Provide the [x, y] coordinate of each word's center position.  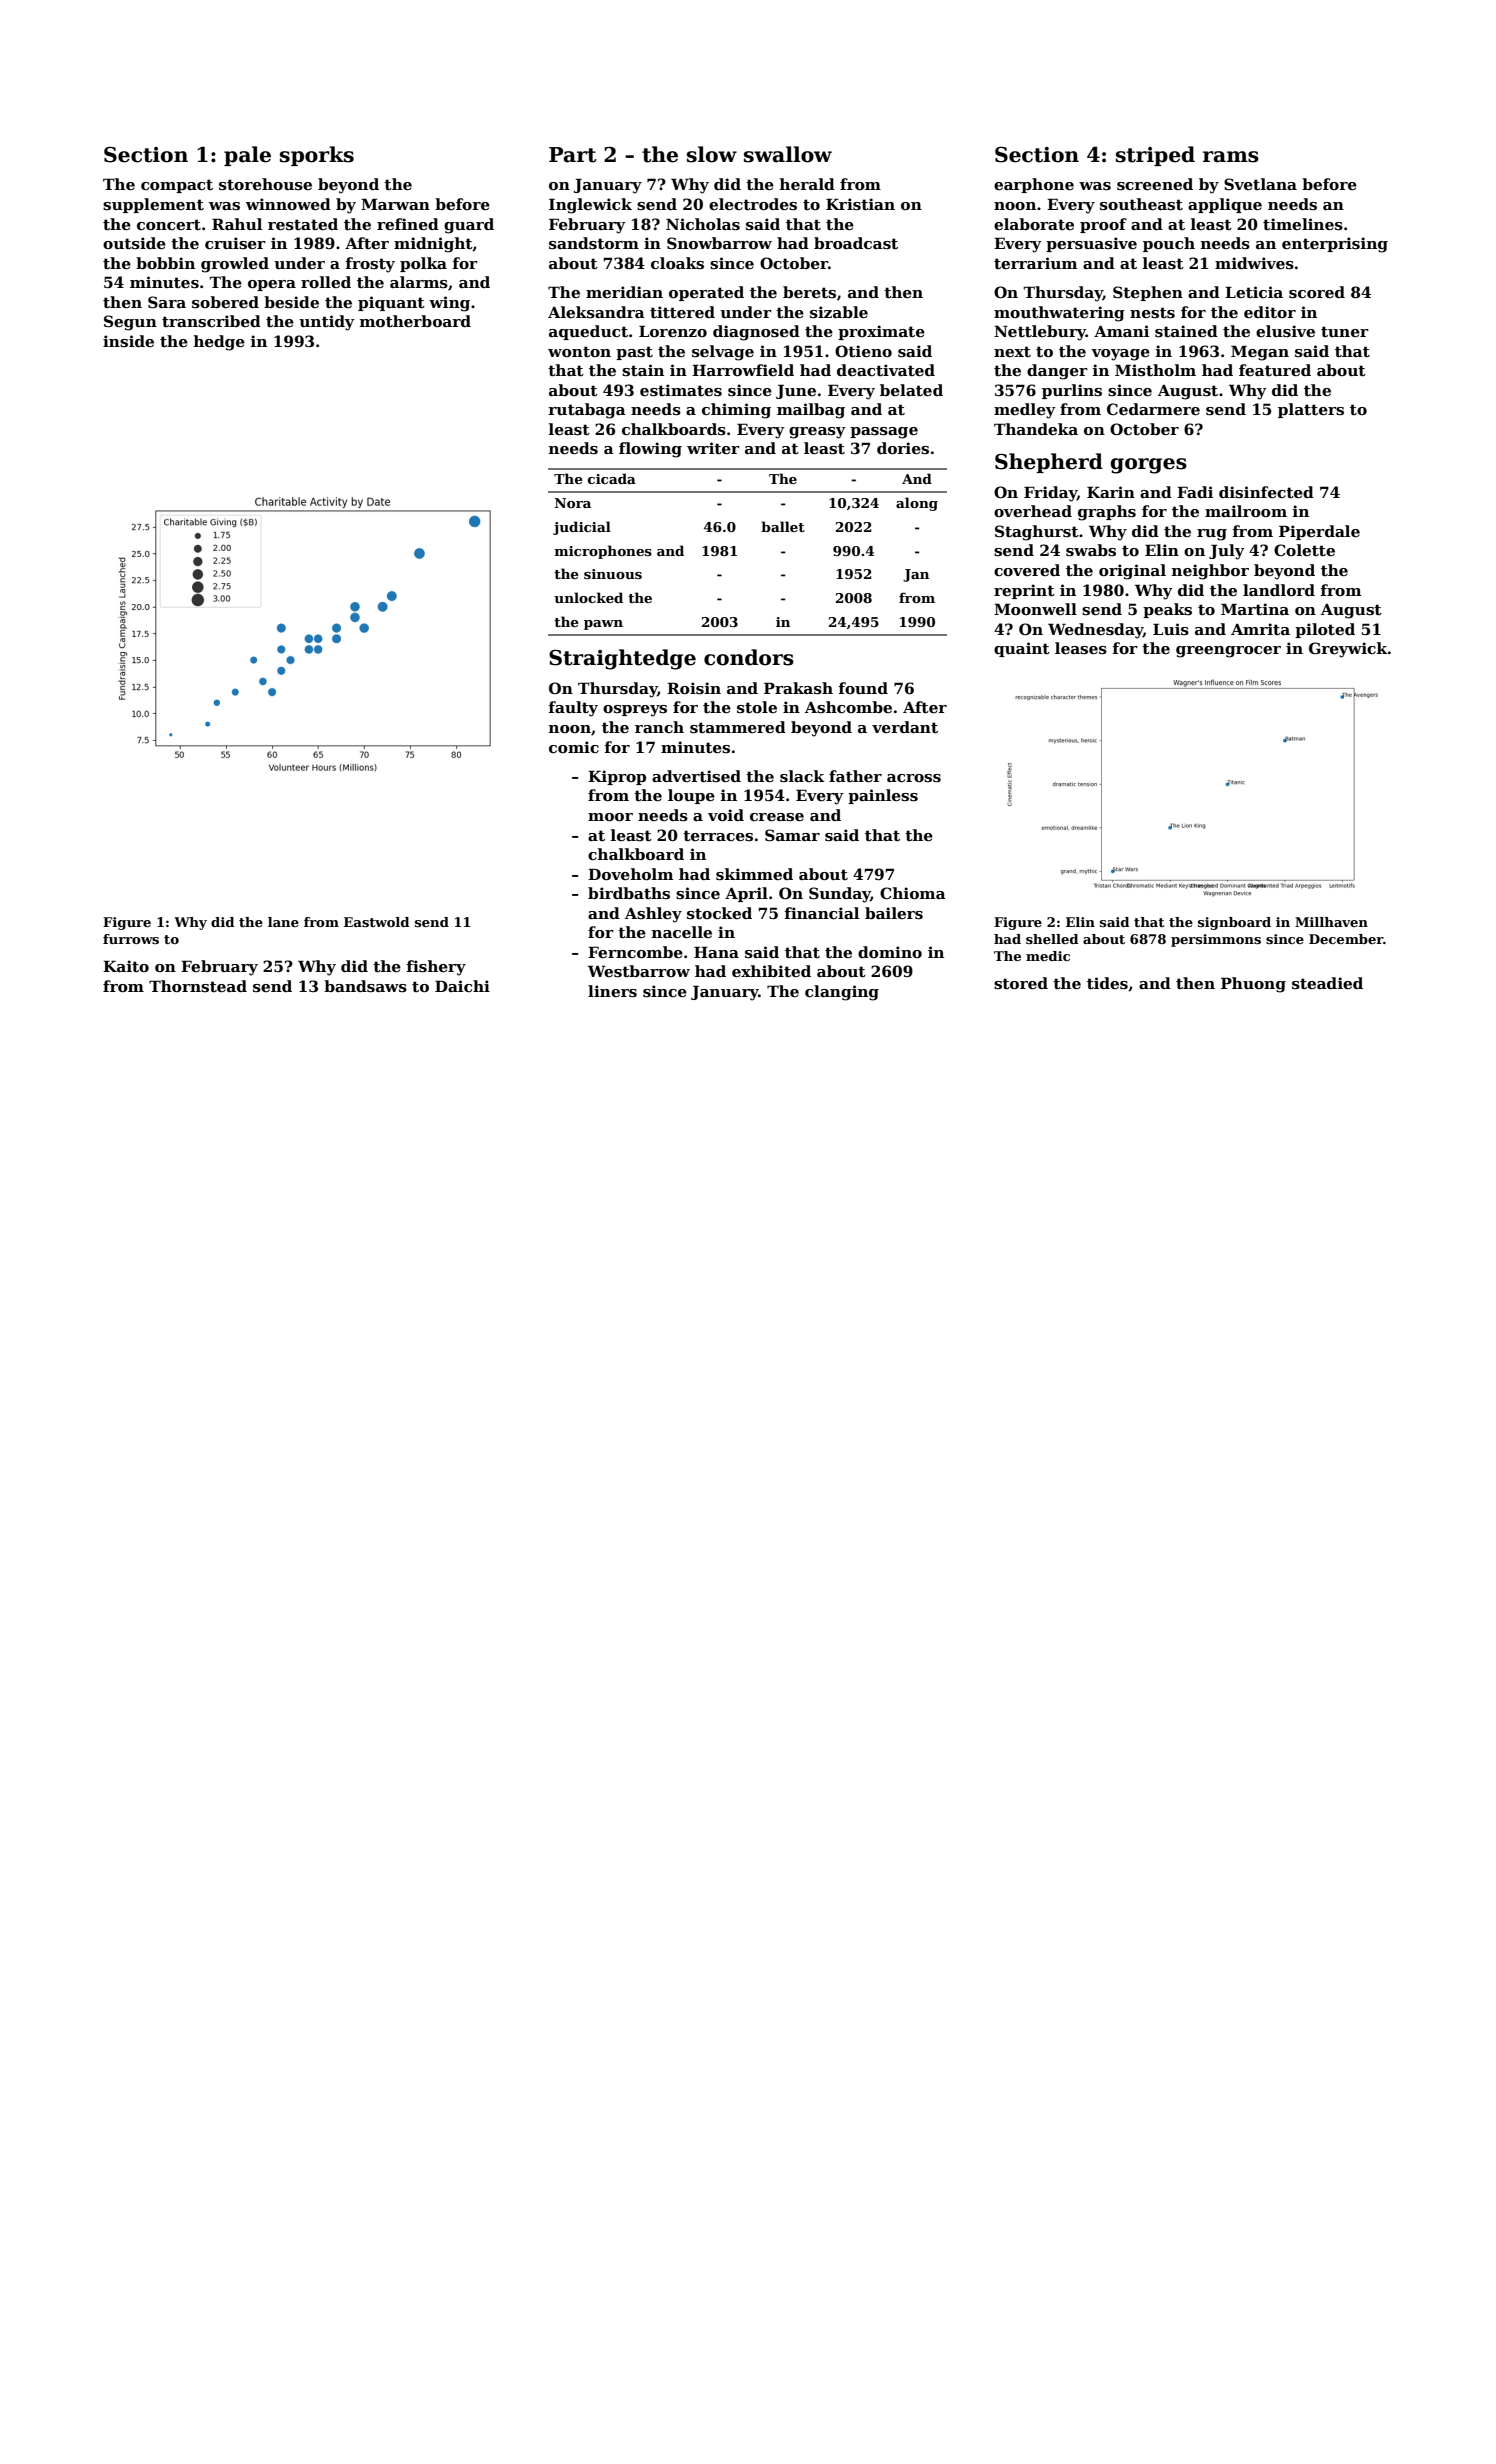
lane [283, 922]
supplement [153, 205]
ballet [783, 526]
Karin [1111, 492]
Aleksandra [596, 312]
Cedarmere [1153, 409]
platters [1311, 410]
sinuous [613, 574]
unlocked [588, 597]
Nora [573, 503]
